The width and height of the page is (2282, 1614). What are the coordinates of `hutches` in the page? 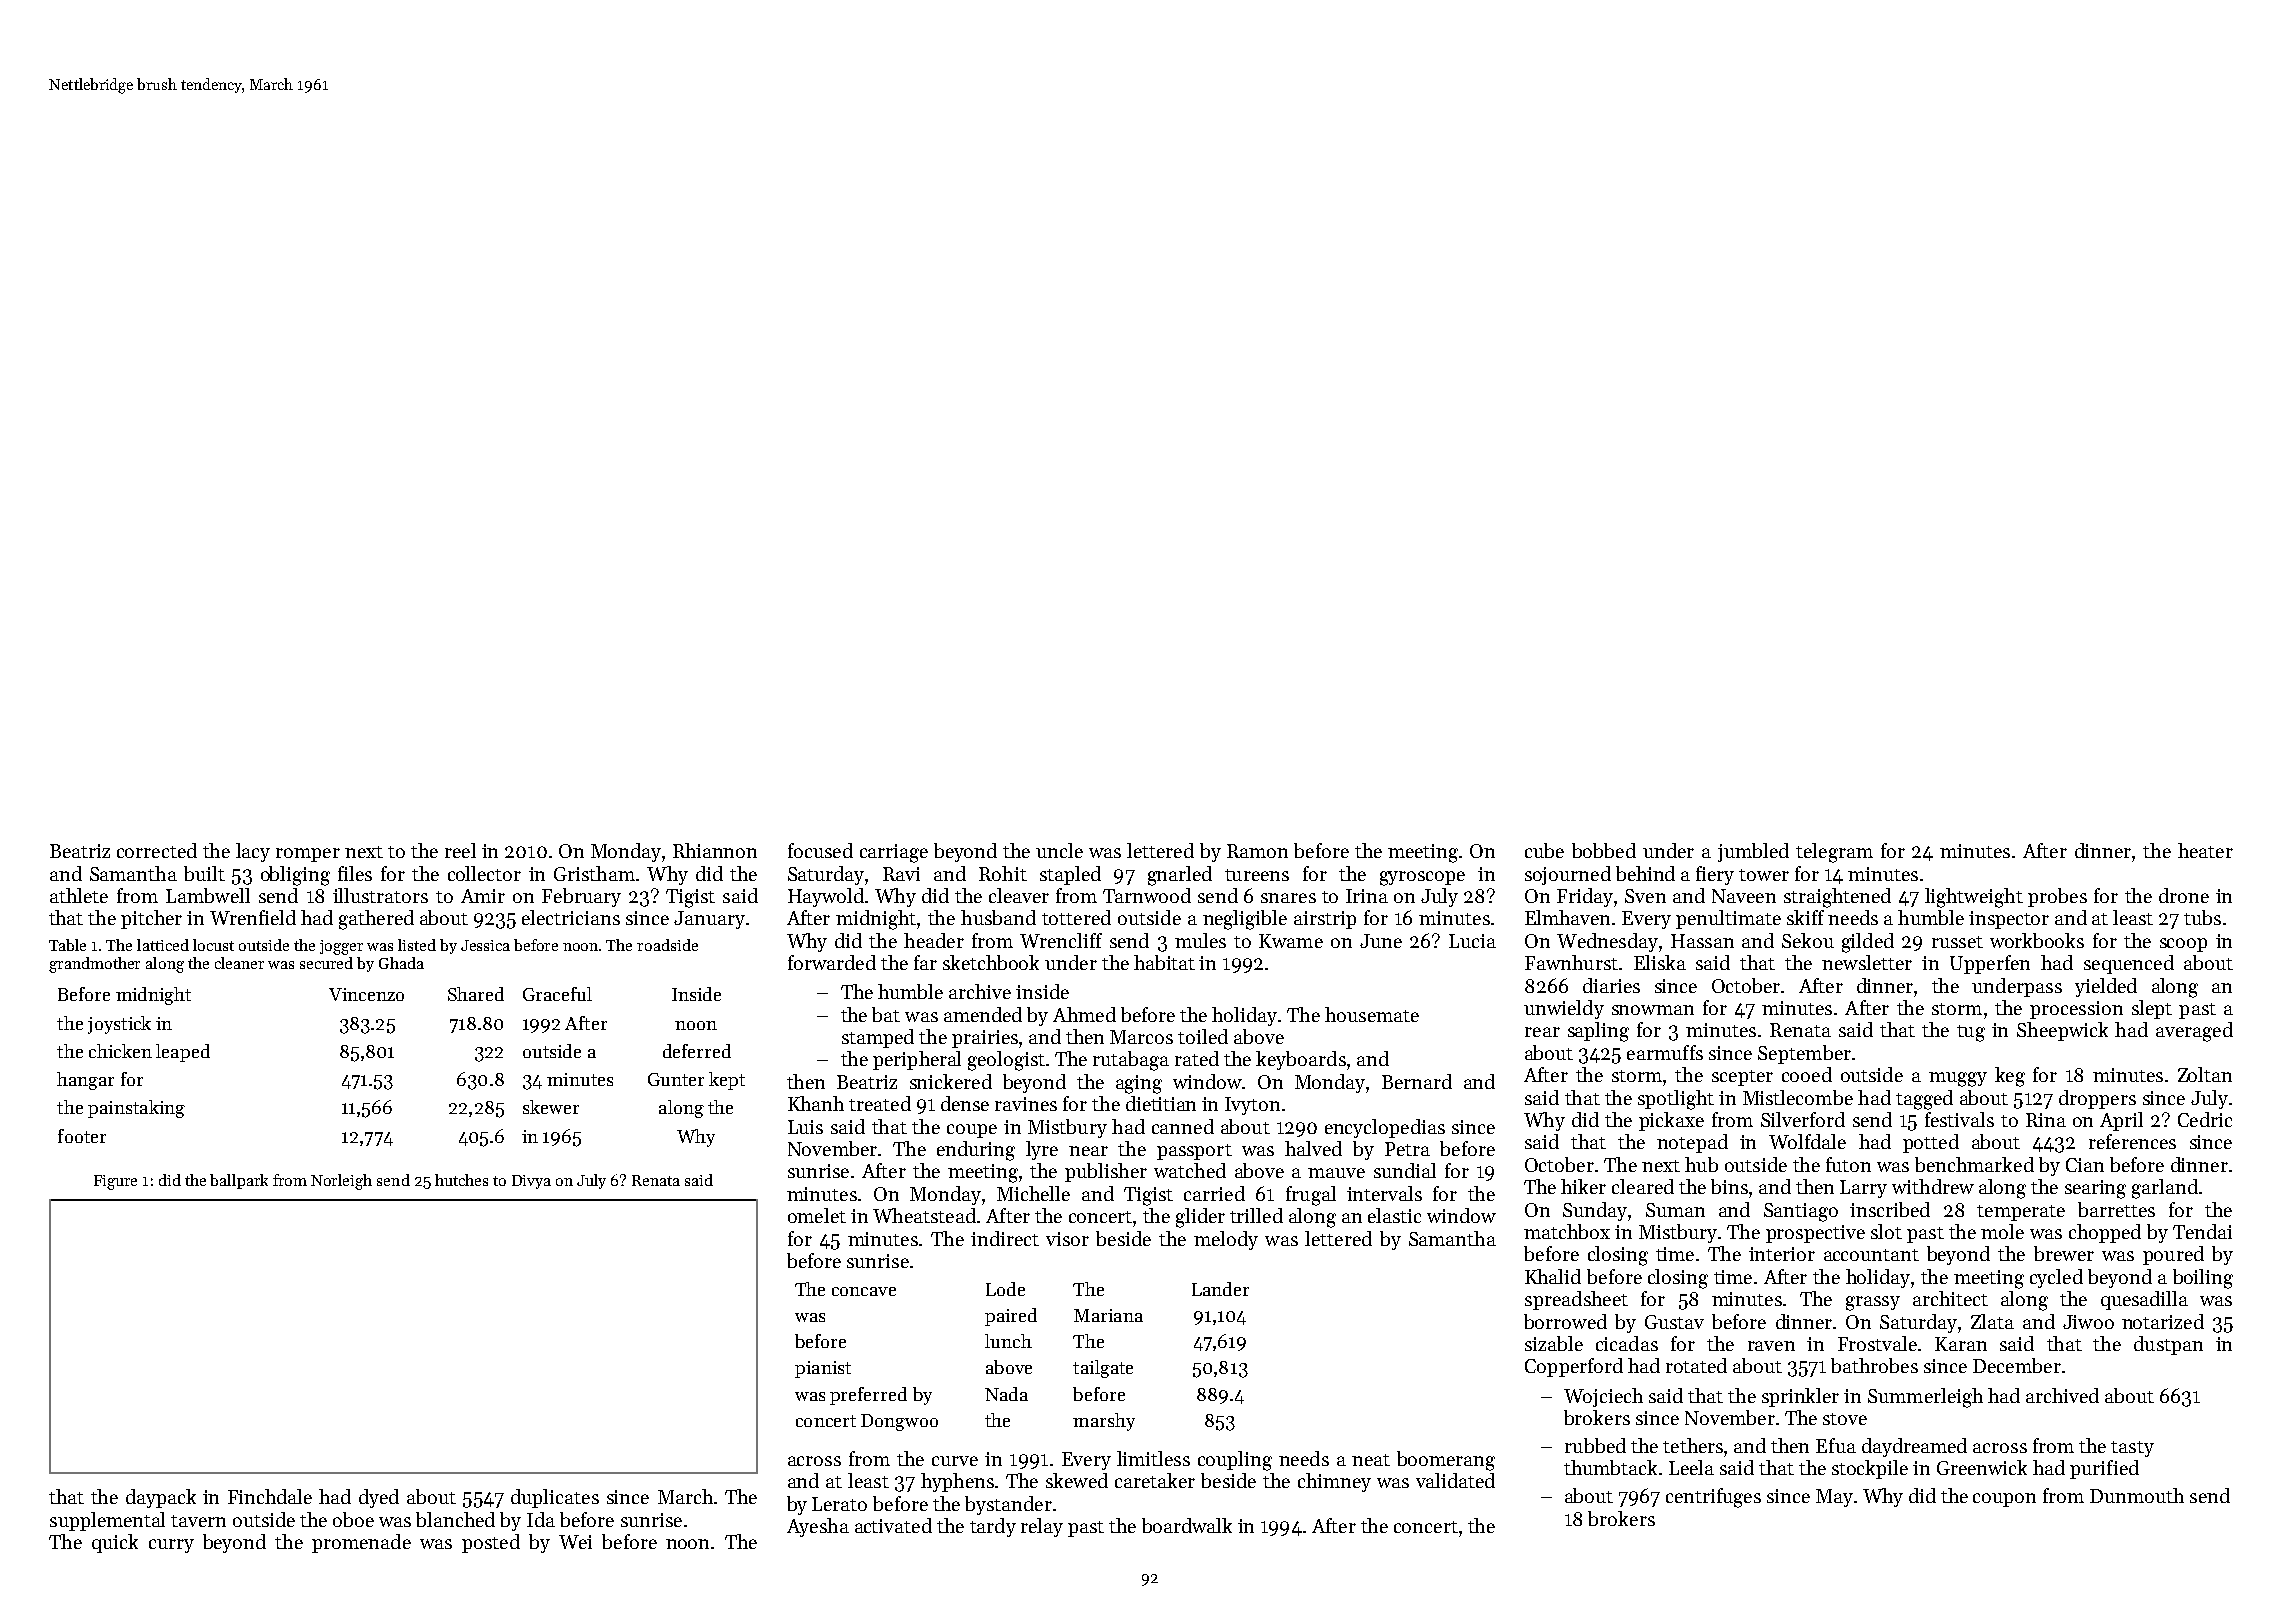 It's located at (461, 1180).
